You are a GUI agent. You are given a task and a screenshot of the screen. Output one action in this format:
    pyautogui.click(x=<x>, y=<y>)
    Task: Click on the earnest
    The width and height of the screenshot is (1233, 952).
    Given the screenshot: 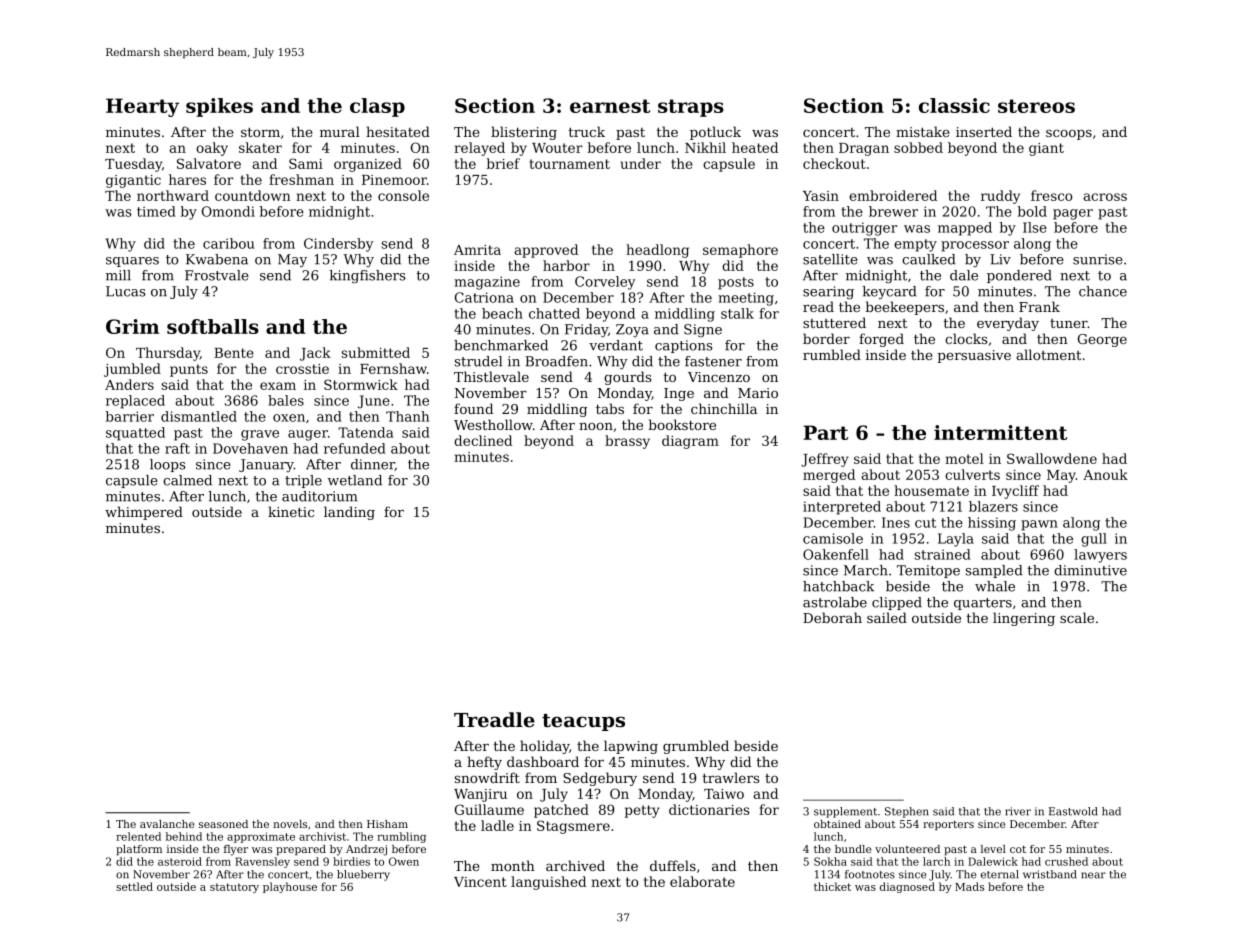 What is the action you would take?
    pyautogui.click(x=610, y=106)
